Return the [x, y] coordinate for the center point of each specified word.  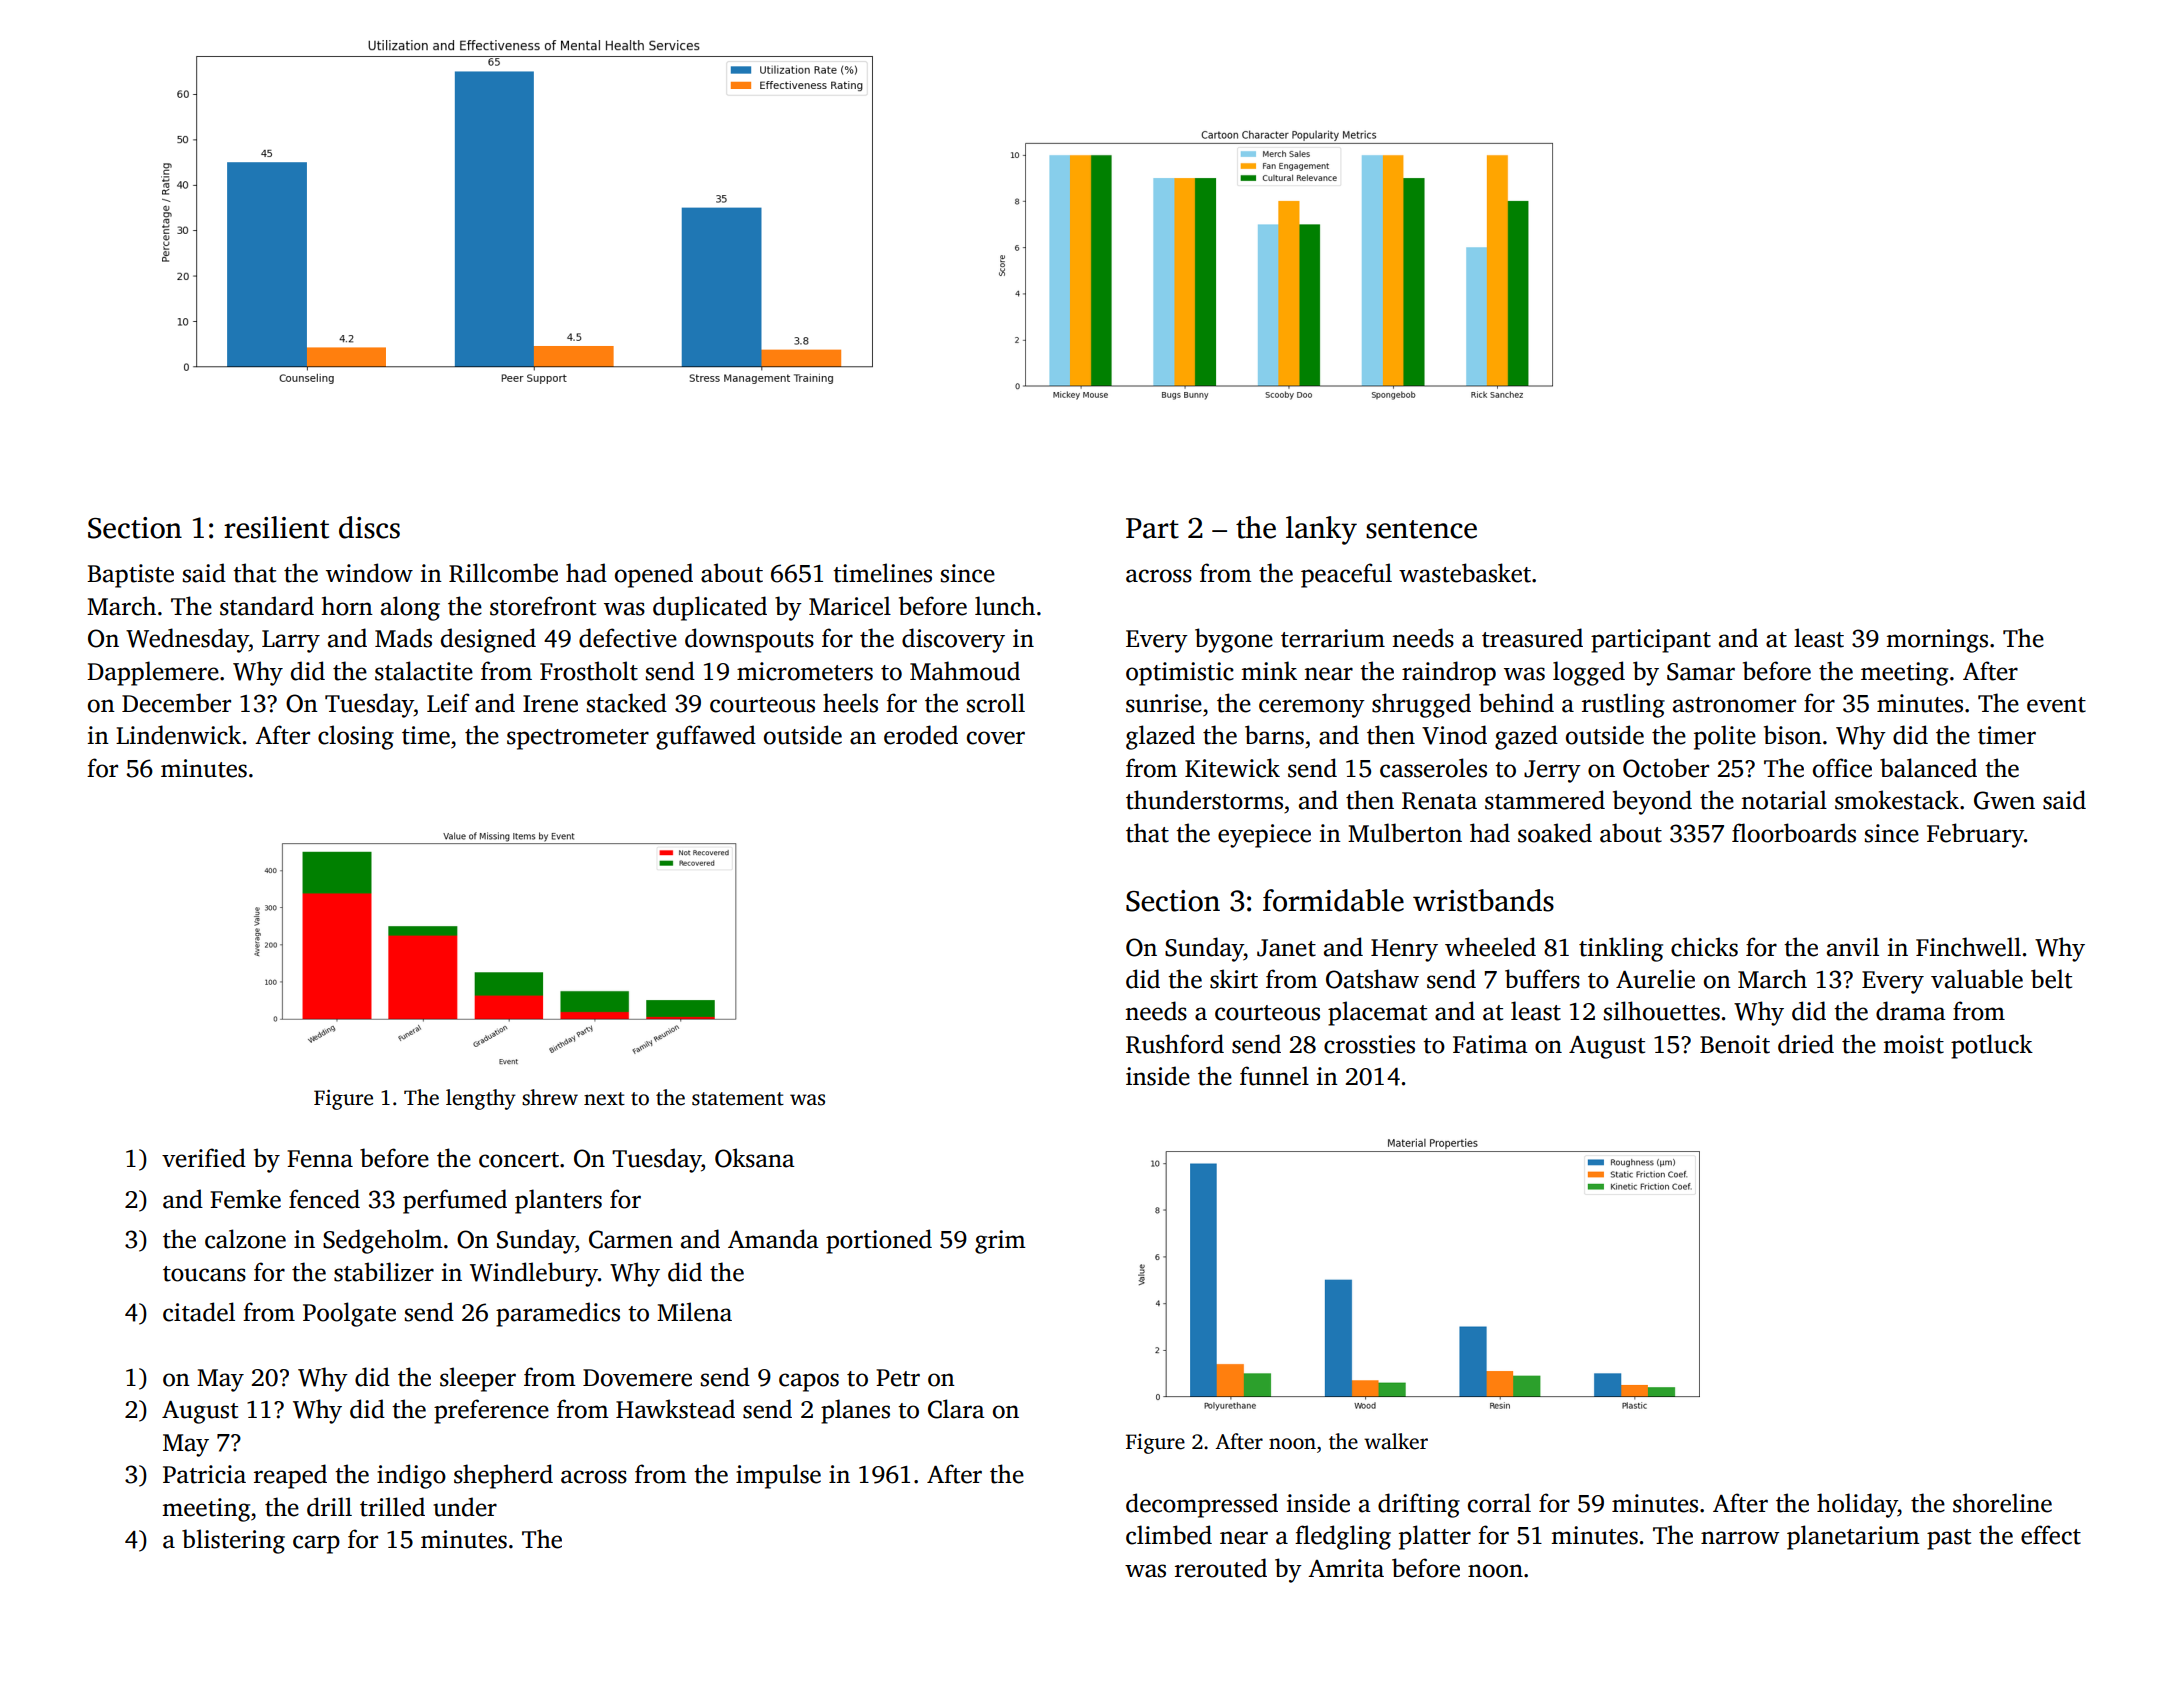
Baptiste [130, 576]
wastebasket [1465, 573]
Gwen [2004, 800]
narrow [1740, 1538]
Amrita [1346, 1568]
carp [316, 1544]
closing [356, 737]
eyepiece [1264, 836]
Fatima [1490, 1044]
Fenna [320, 1159]
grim [1000, 1242]
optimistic [1180, 674]
